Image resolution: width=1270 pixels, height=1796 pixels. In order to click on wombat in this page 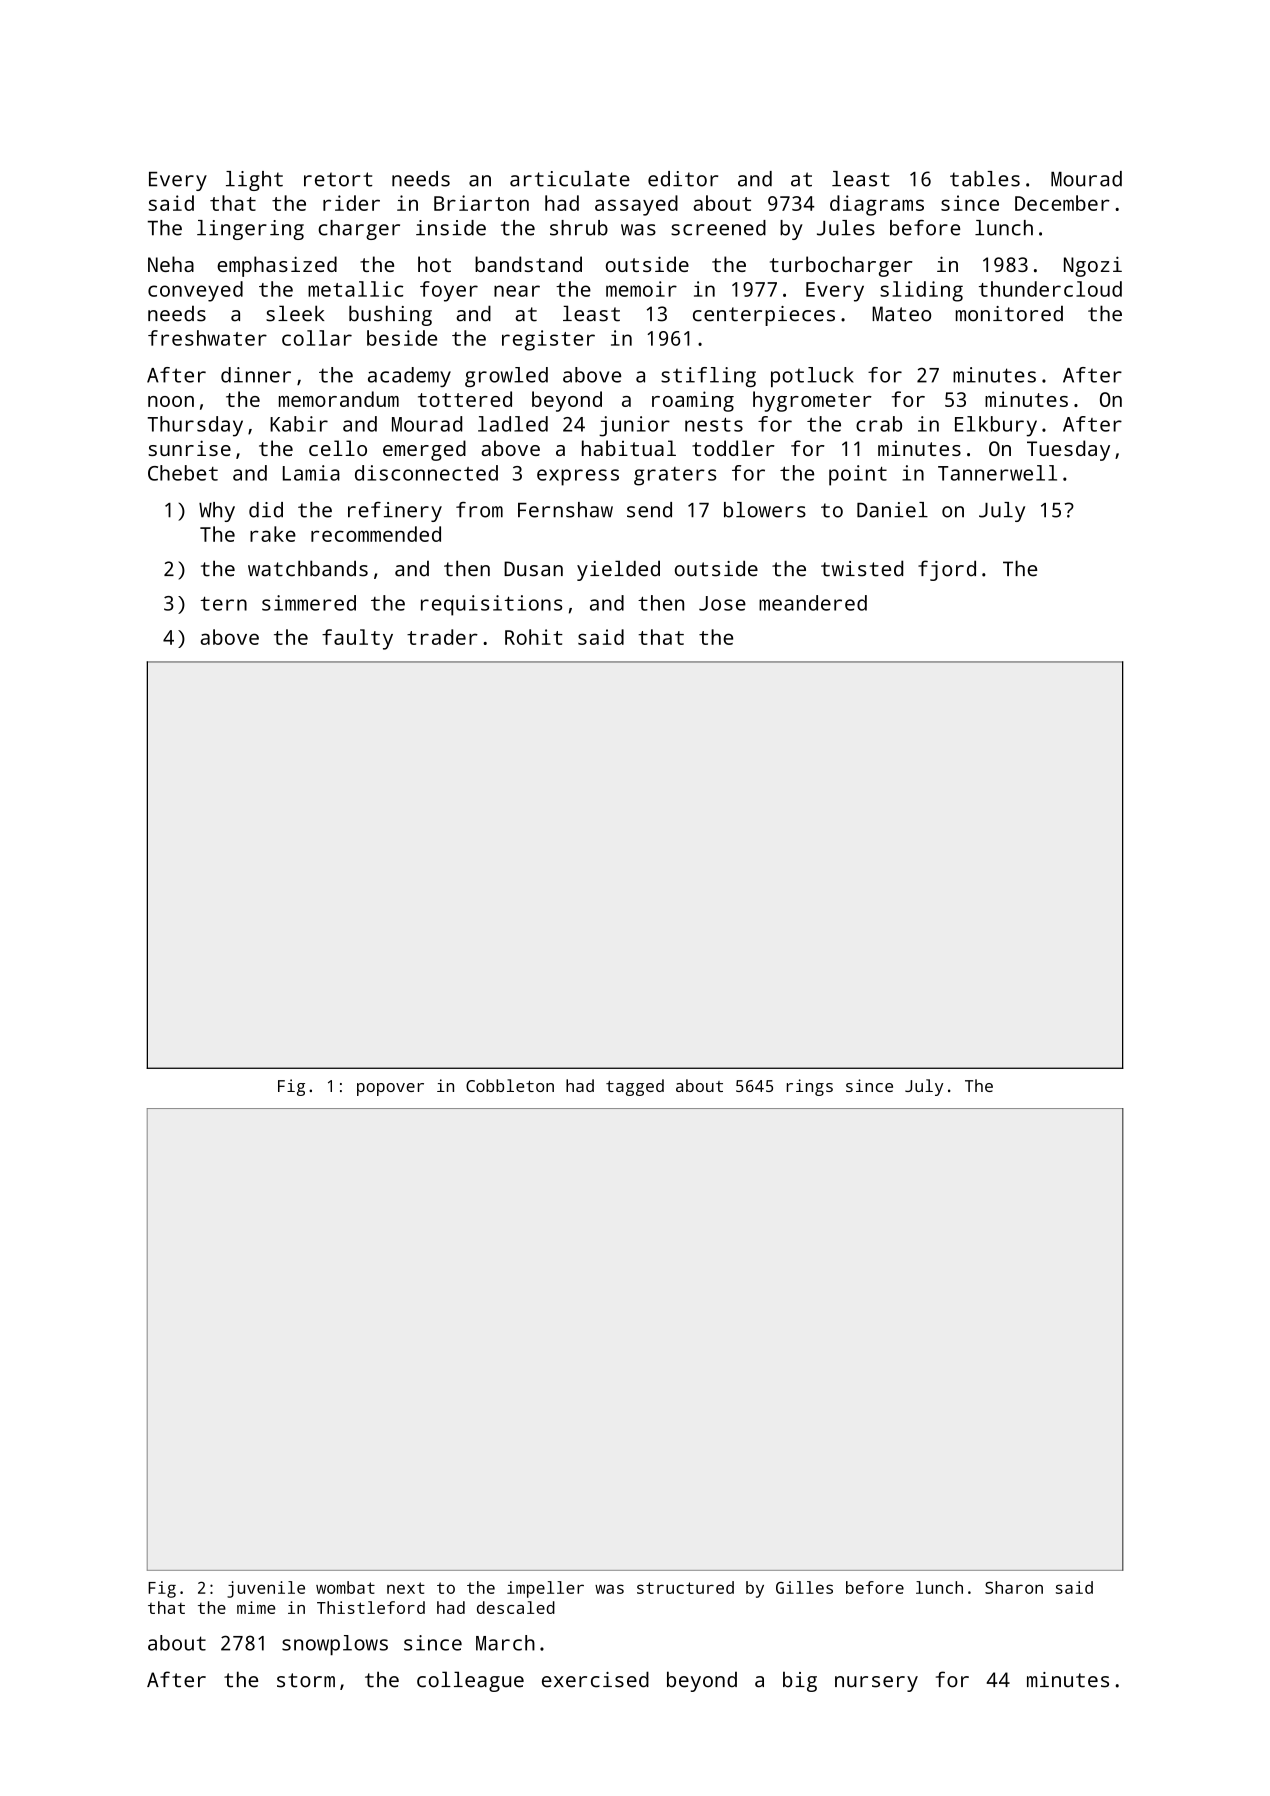, I will do `click(345, 1587)`.
